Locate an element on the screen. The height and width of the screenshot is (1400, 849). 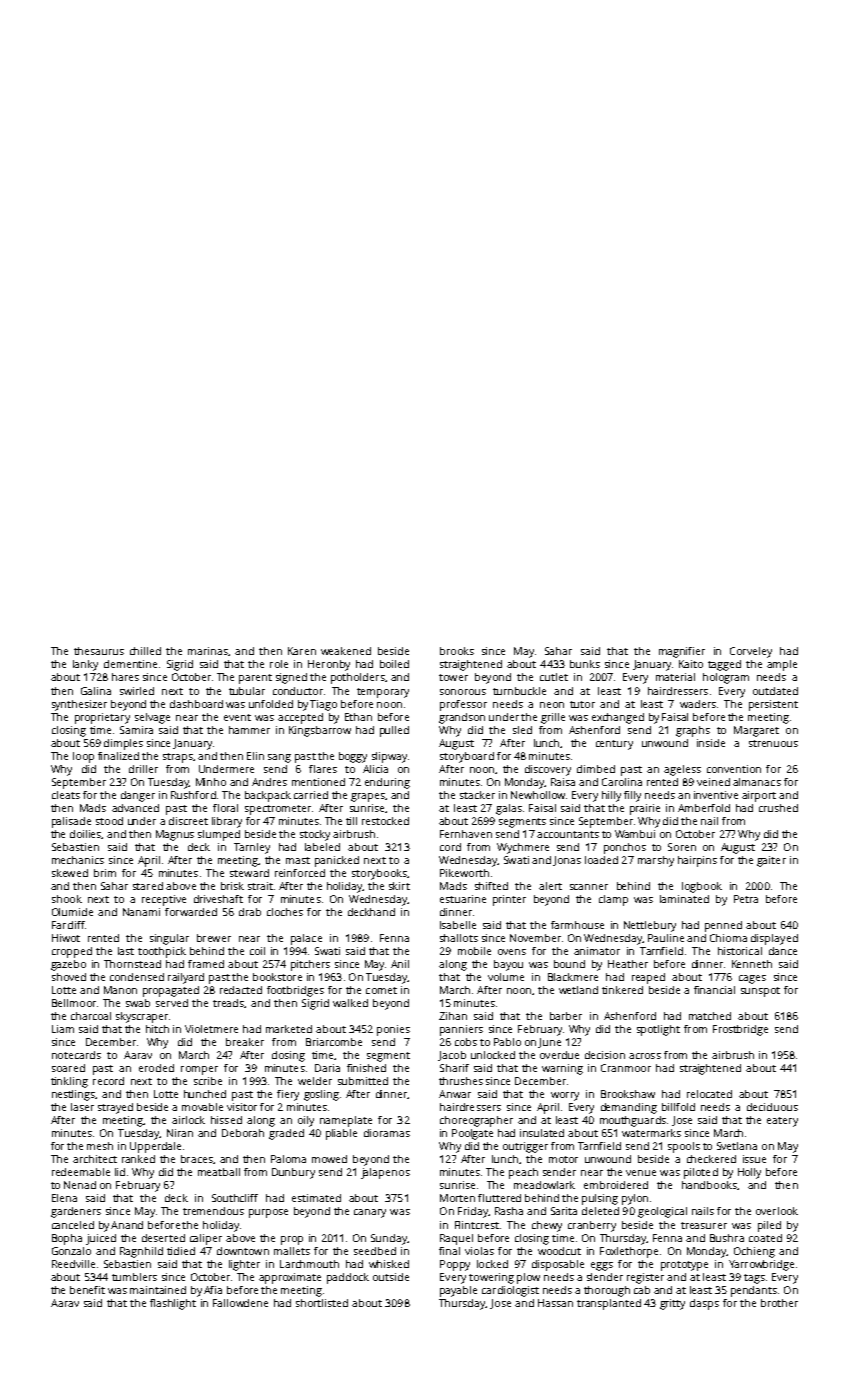
Upperdale is located at coordinates (155, 1147).
